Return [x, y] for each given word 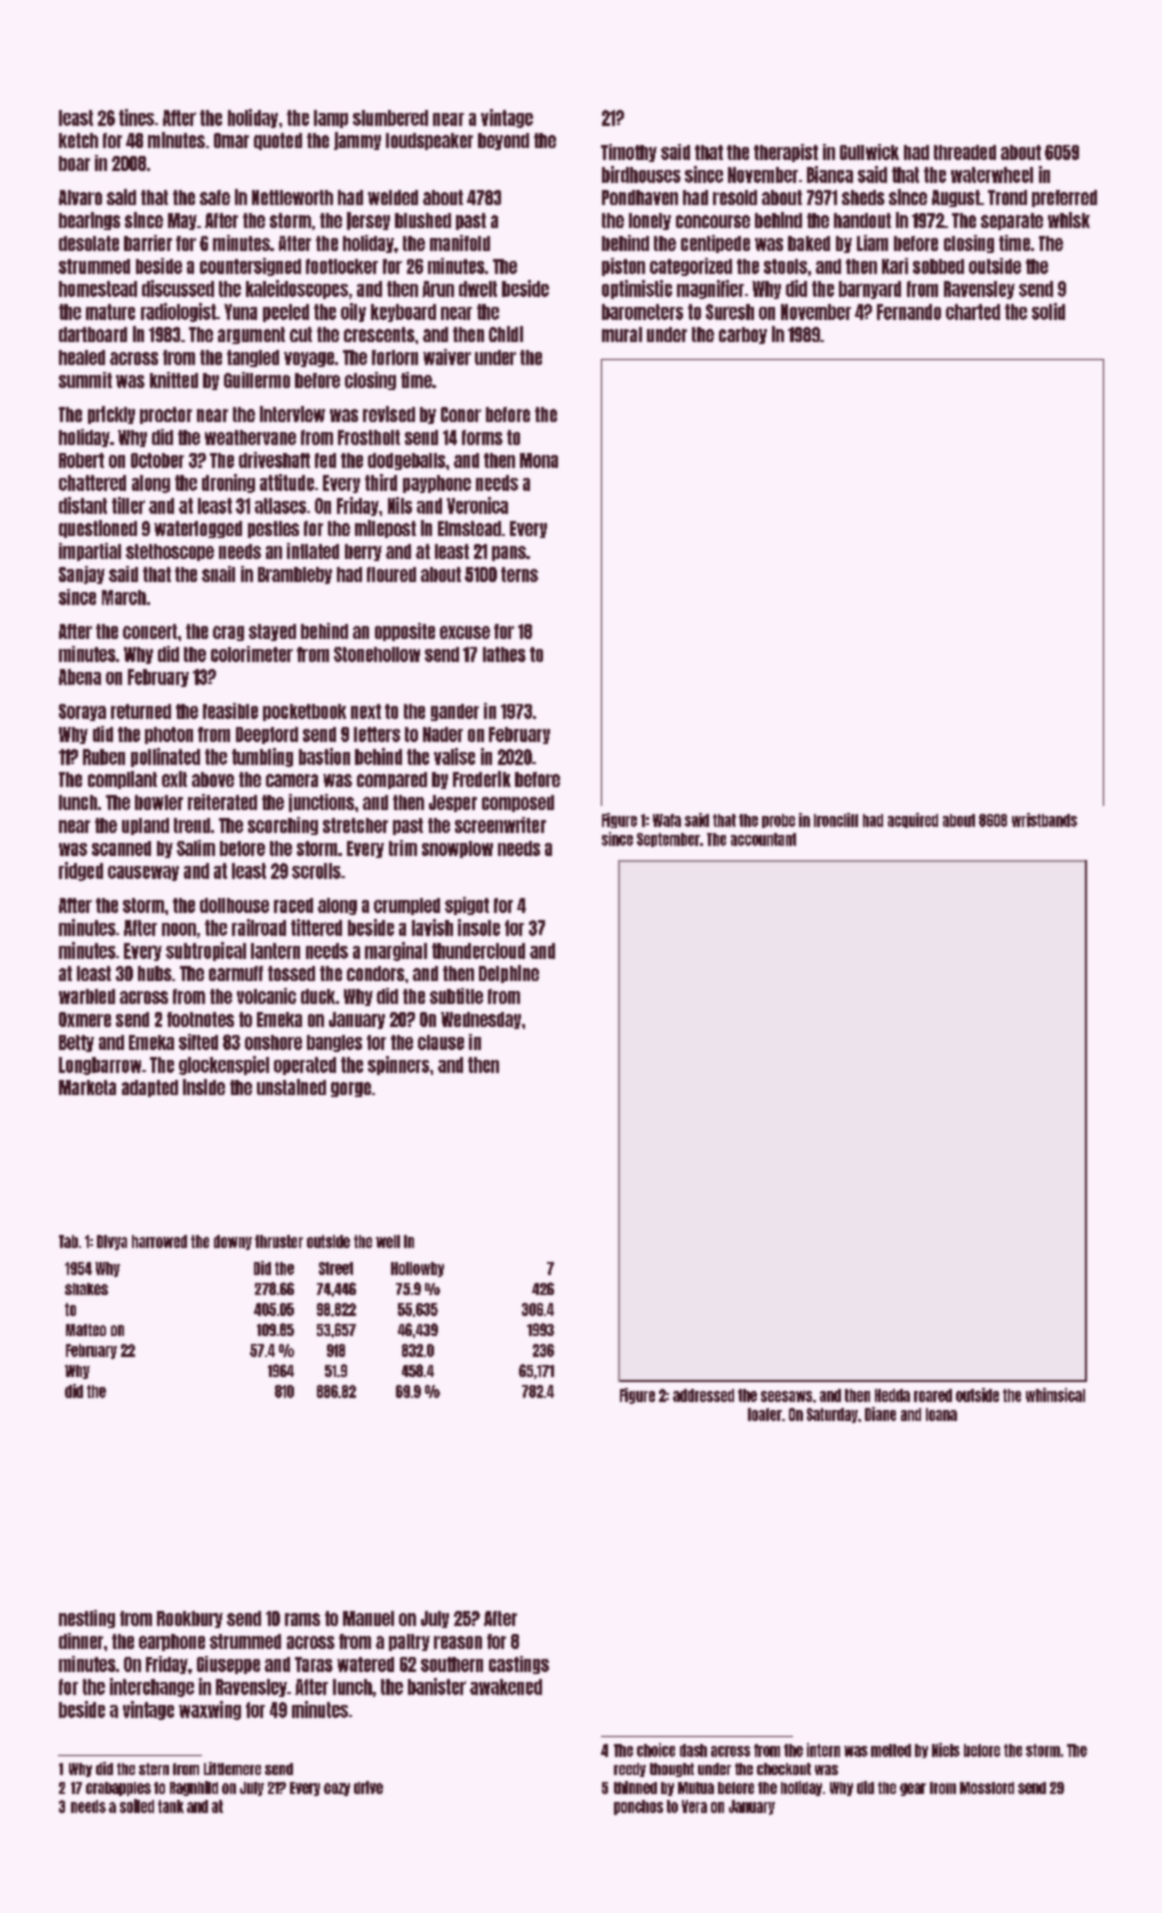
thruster [279, 1241]
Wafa [667, 820]
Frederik [482, 779]
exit [174, 779]
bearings [89, 221]
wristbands [1044, 820]
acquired [913, 820]
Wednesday [481, 1020]
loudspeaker [429, 141]
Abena [80, 677]
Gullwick [869, 152]
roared [933, 1395]
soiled [137, 1806]
